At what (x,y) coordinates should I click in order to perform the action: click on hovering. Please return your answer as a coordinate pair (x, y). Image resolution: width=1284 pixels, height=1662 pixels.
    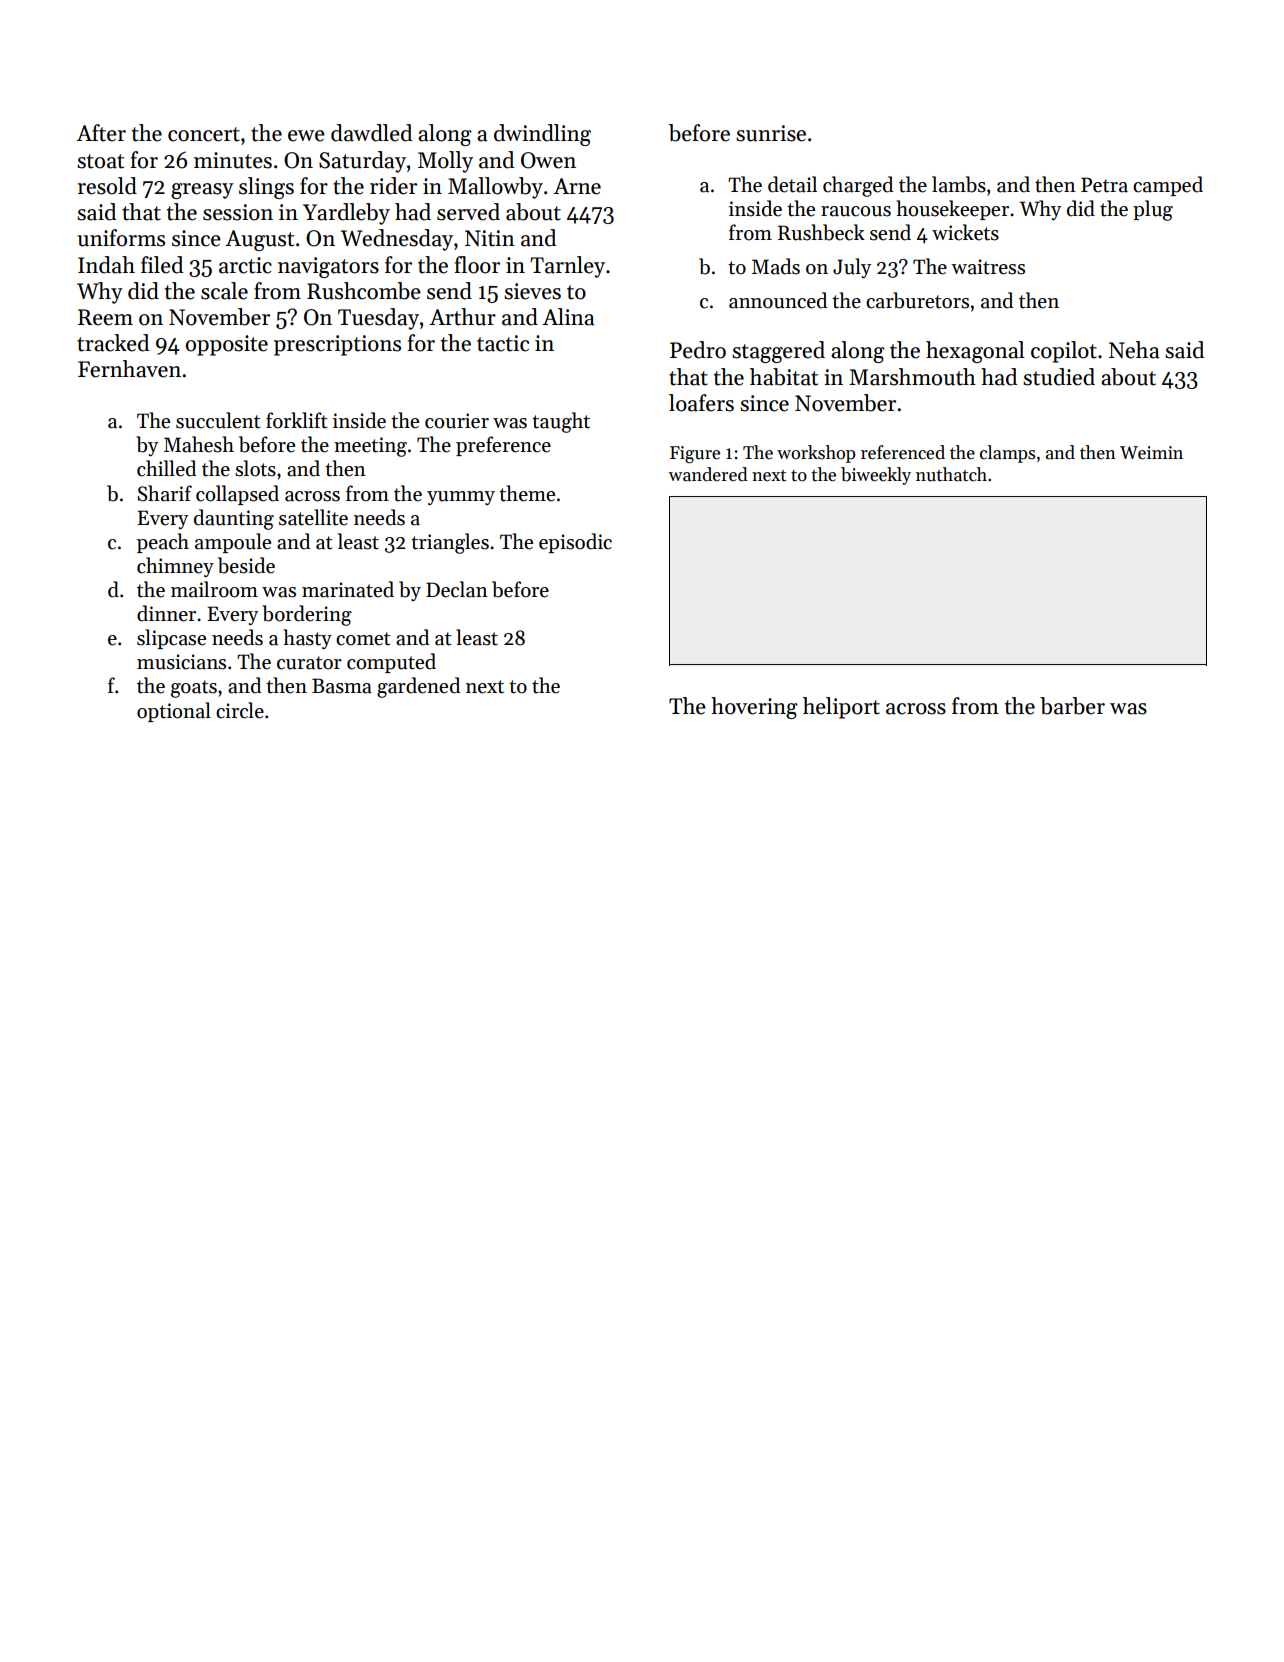
    Looking at the image, I should click on (754, 708).
